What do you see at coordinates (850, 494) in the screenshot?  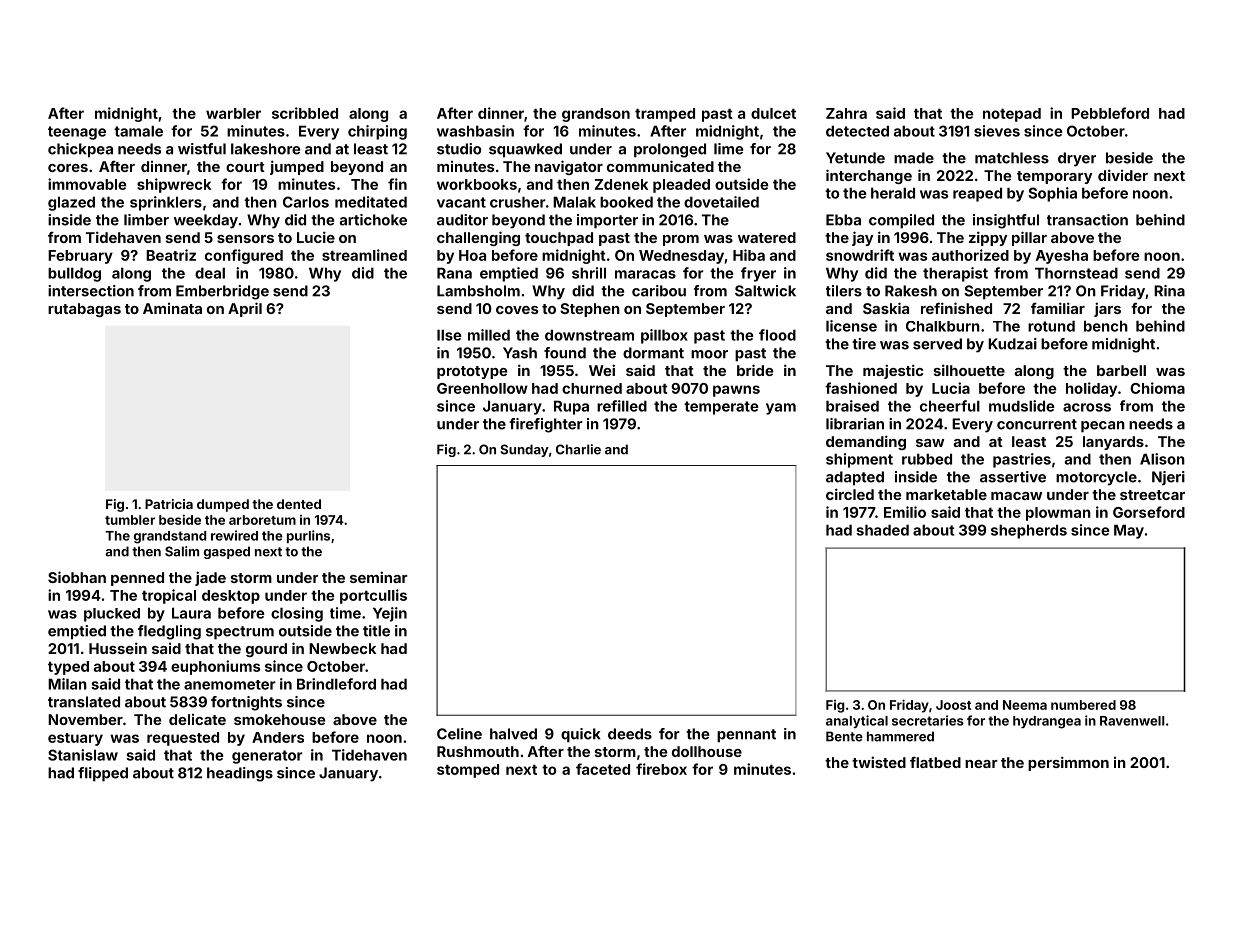 I see `circled` at bounding box center [850, 494].
